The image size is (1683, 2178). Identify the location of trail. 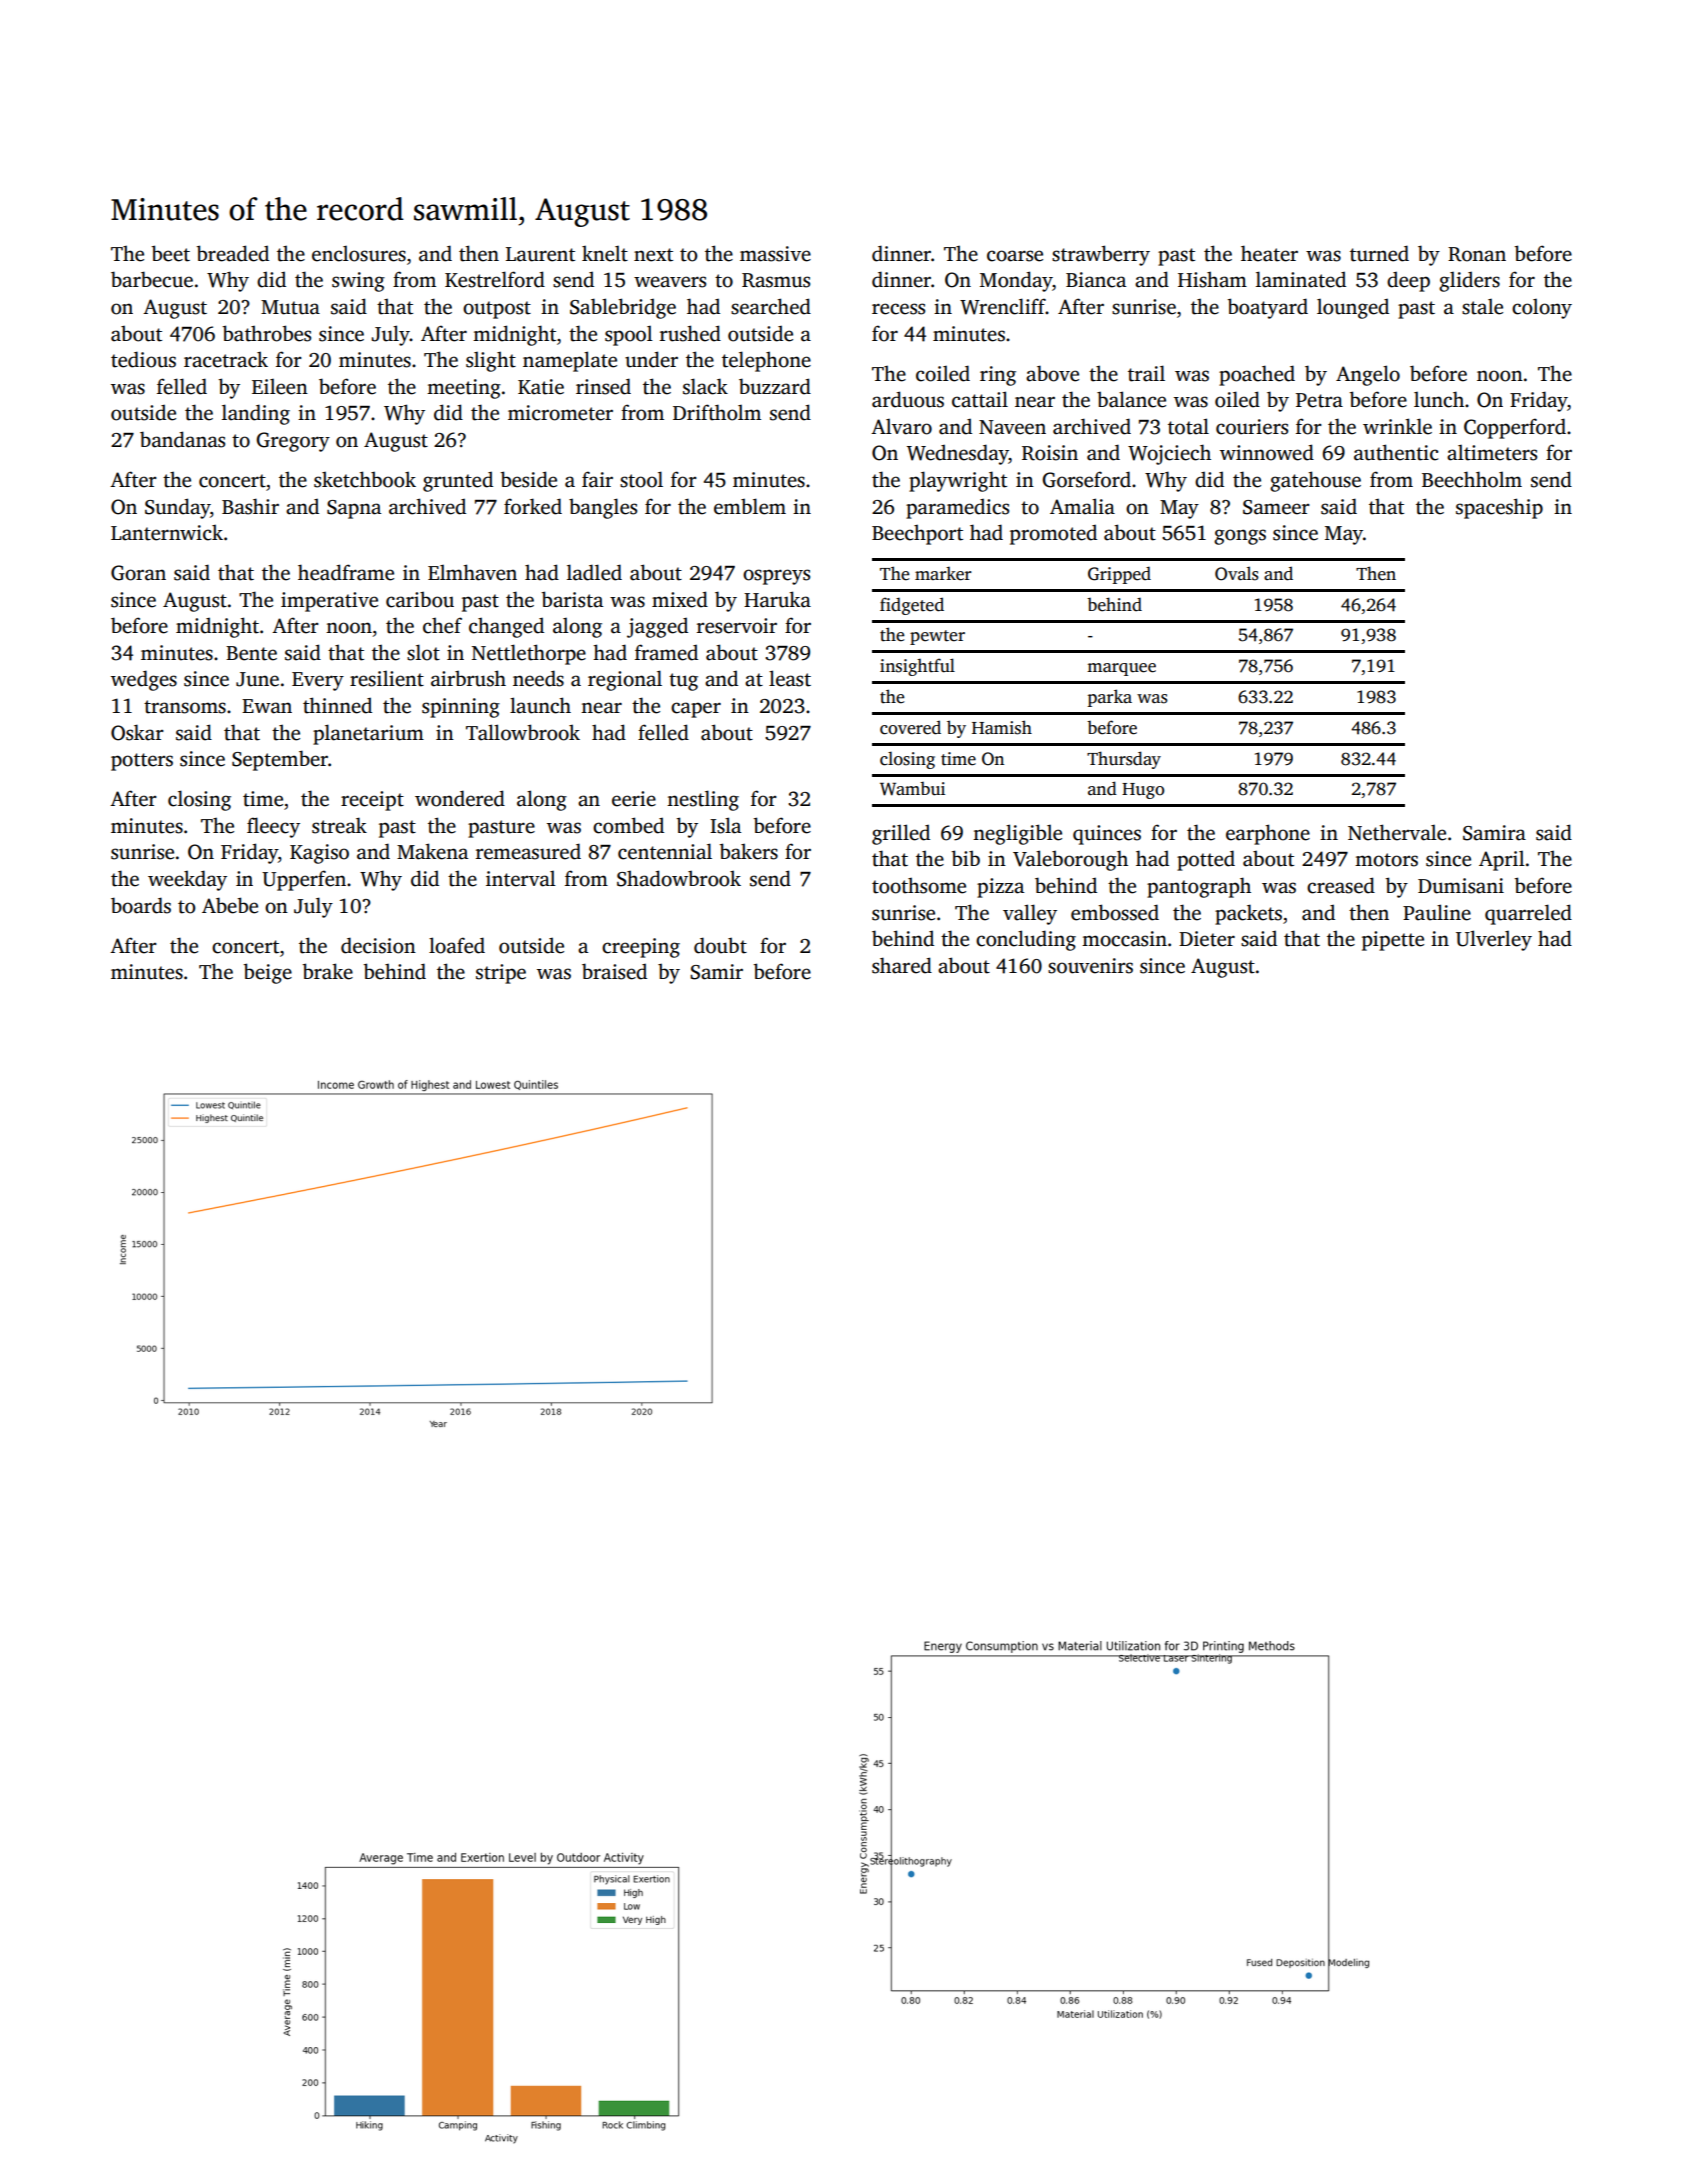
(1146, 373).
